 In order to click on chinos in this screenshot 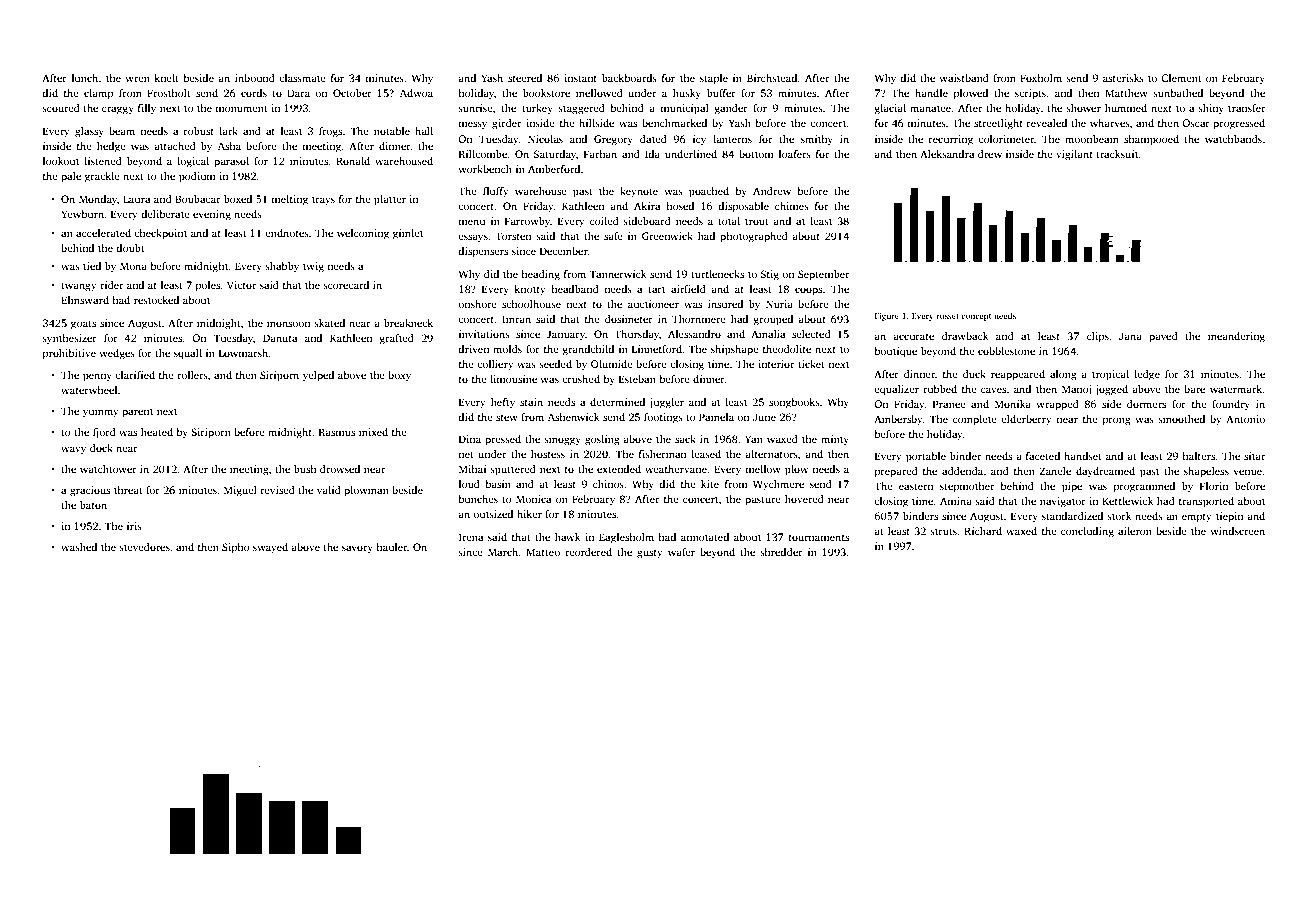, I will do `click(608, 484)`.
